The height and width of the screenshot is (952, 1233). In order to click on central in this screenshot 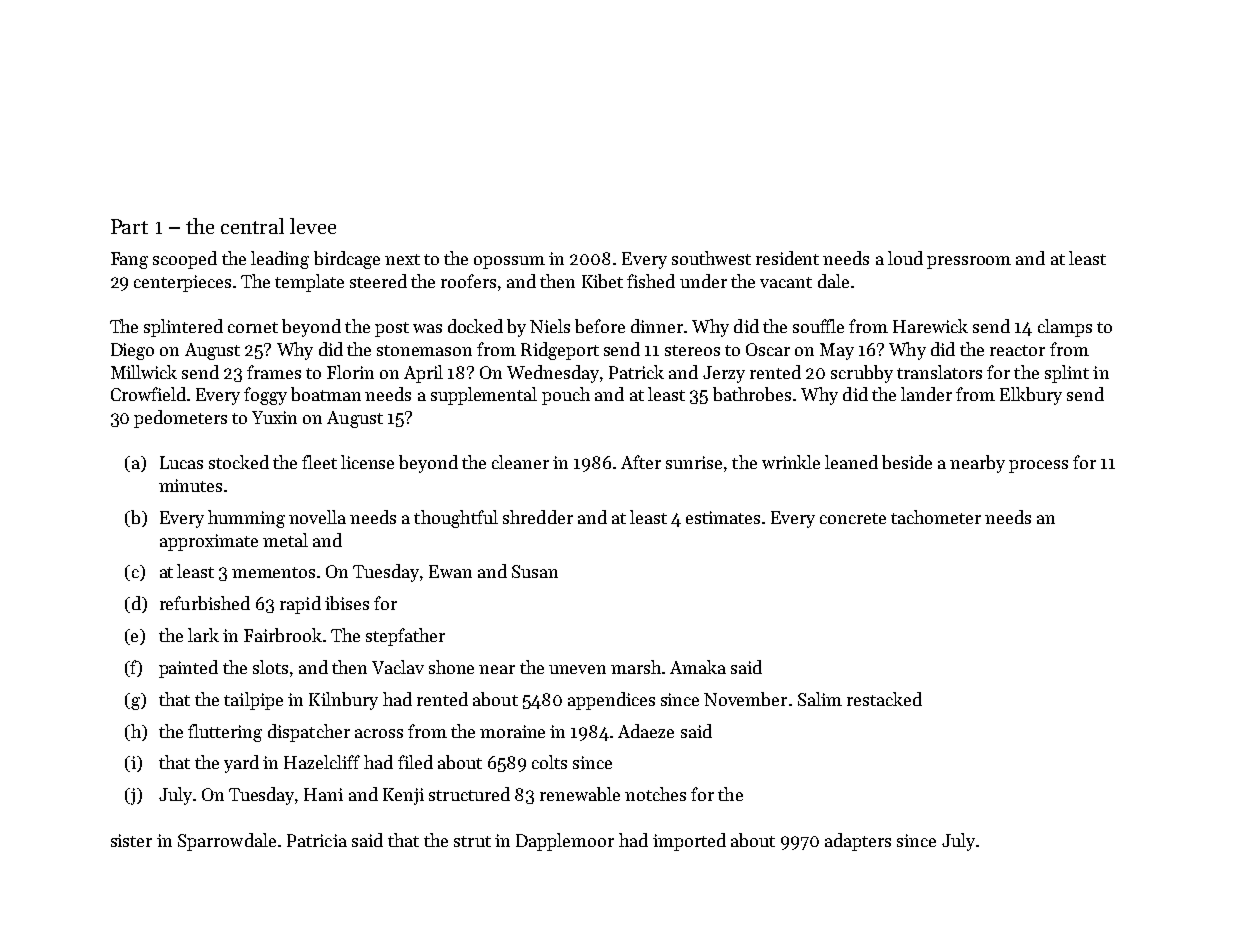, I will do `click(252, 226)`.
